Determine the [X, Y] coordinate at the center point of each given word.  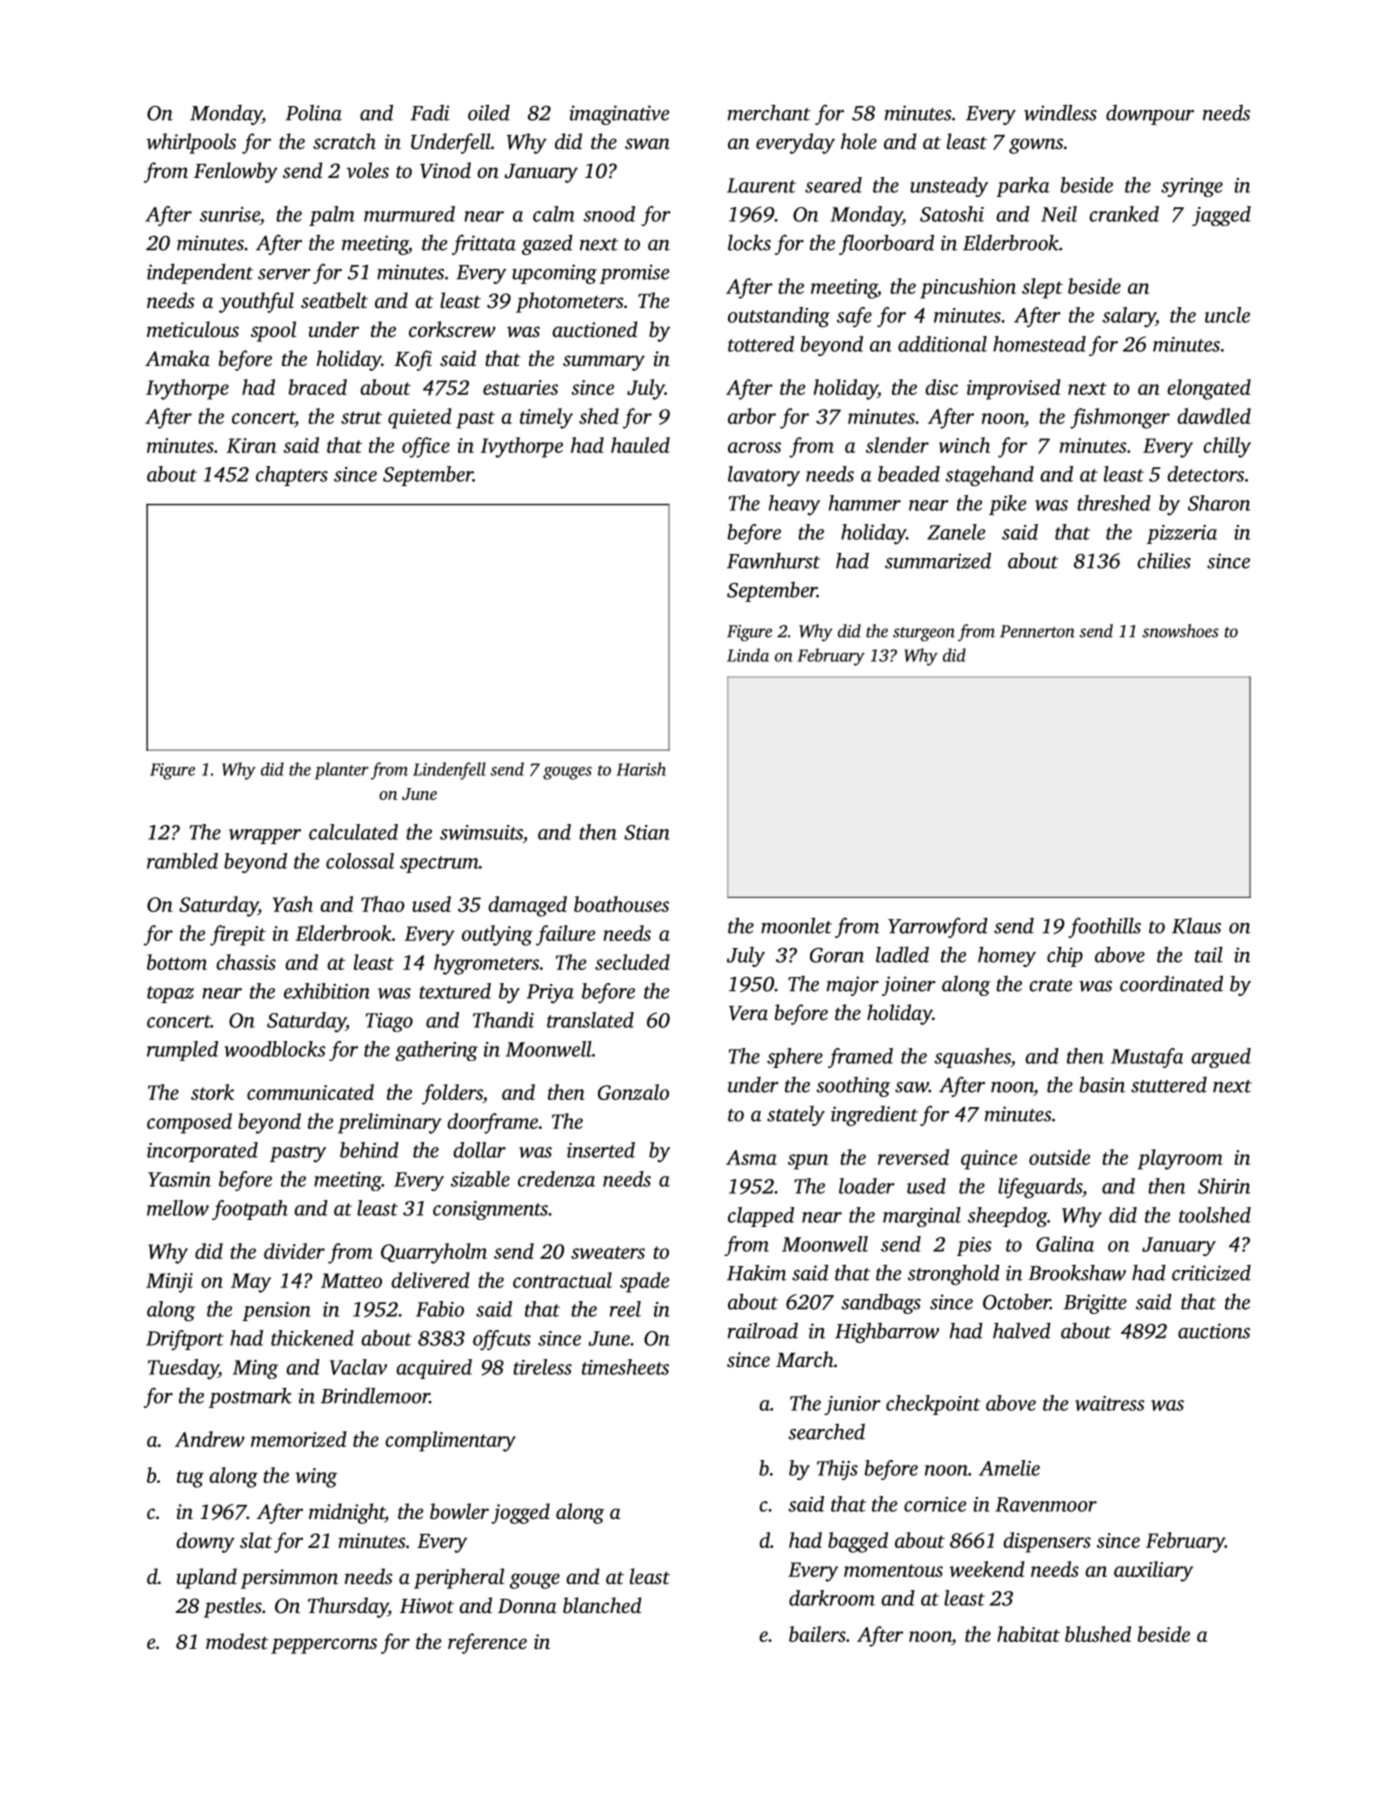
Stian [647, 832]
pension [276, 1311]
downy [205, 1542]
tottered [761, 344]
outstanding [779, 317]
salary [1129, 317]
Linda [748, 655]
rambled [182, 861]
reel [625, 1309]
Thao [383, 904]
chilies [1164, 560]
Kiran [251, 445]
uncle [1227, 315]
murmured [409, 214]
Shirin [1224, 1186]
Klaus [1196, 926]
